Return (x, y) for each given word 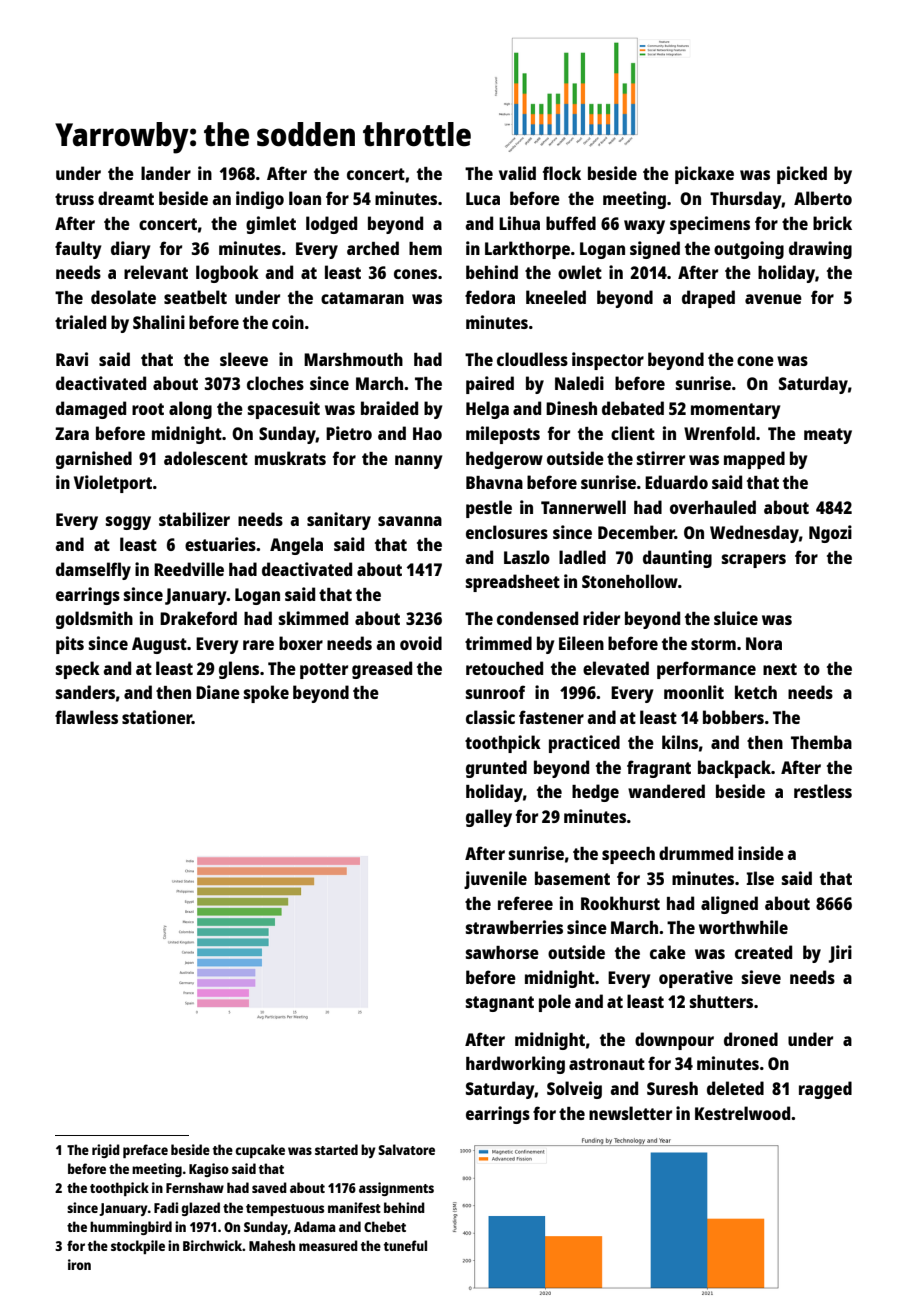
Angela (296, 546)
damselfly (93, 571)
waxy (644, 227)
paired (490, 385)
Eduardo (676, 482)
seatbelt (195, 297)
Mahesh (272, 1245)
